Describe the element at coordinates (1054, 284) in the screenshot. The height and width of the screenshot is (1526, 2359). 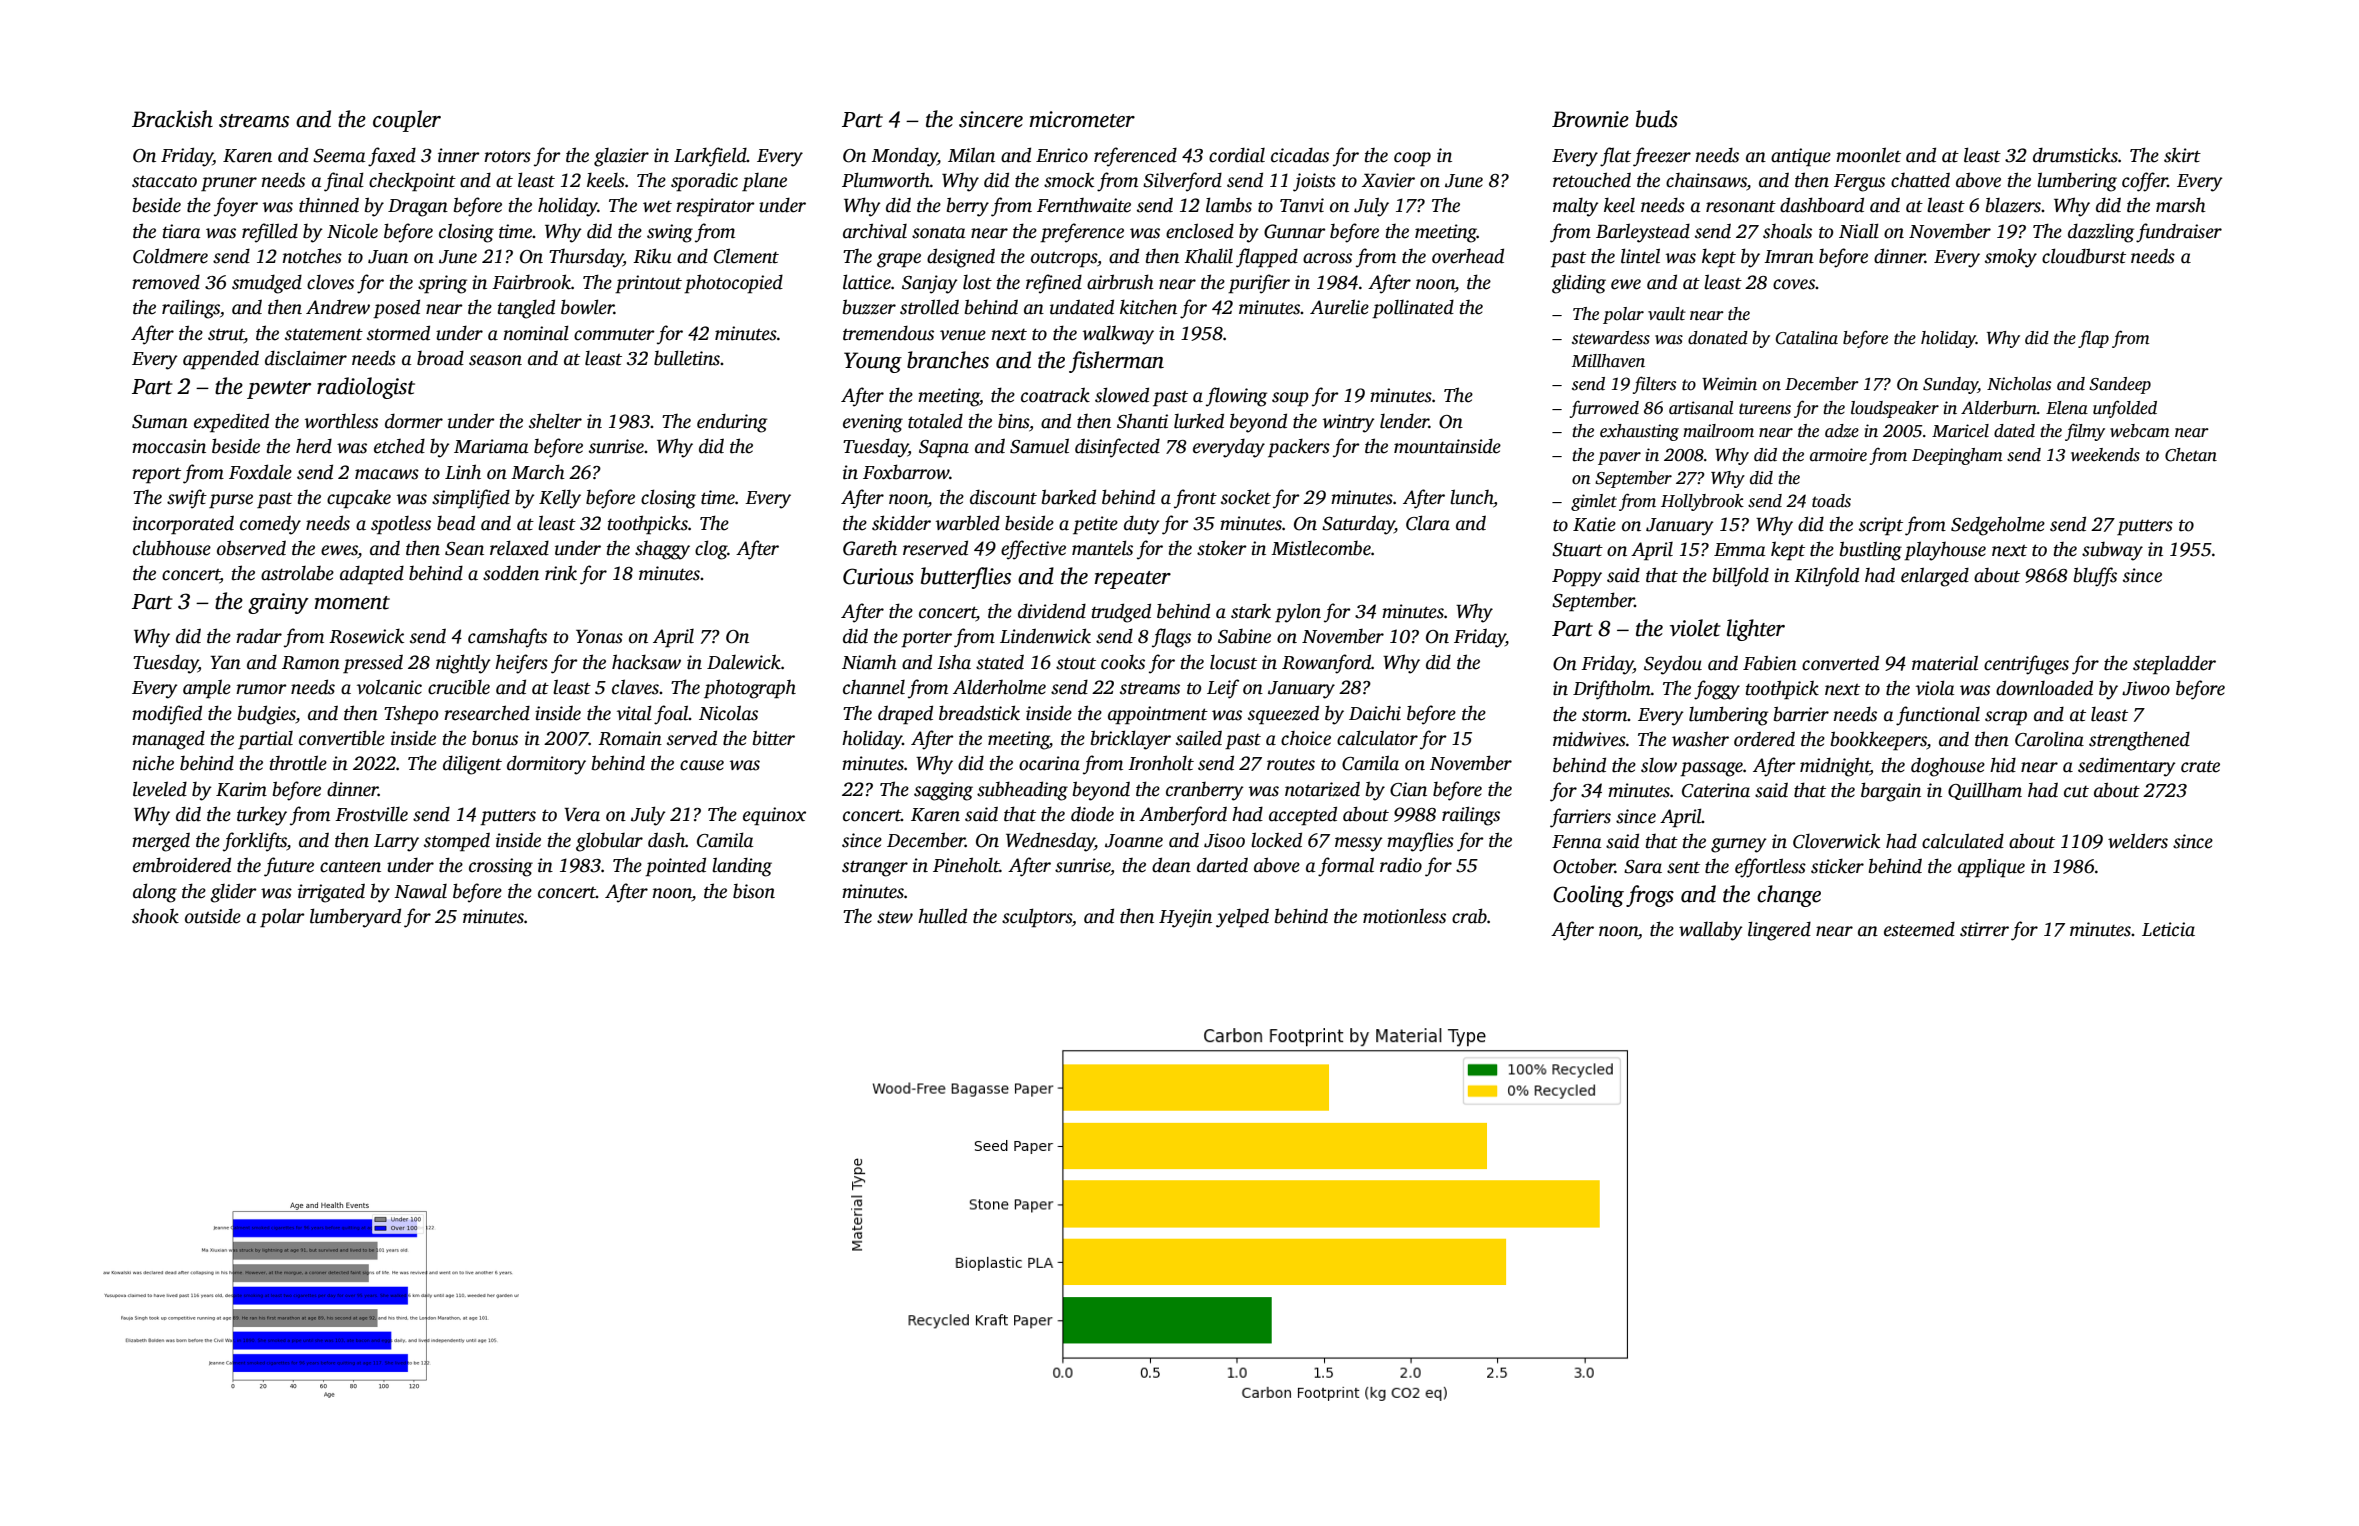
I see `refined` at that location.
